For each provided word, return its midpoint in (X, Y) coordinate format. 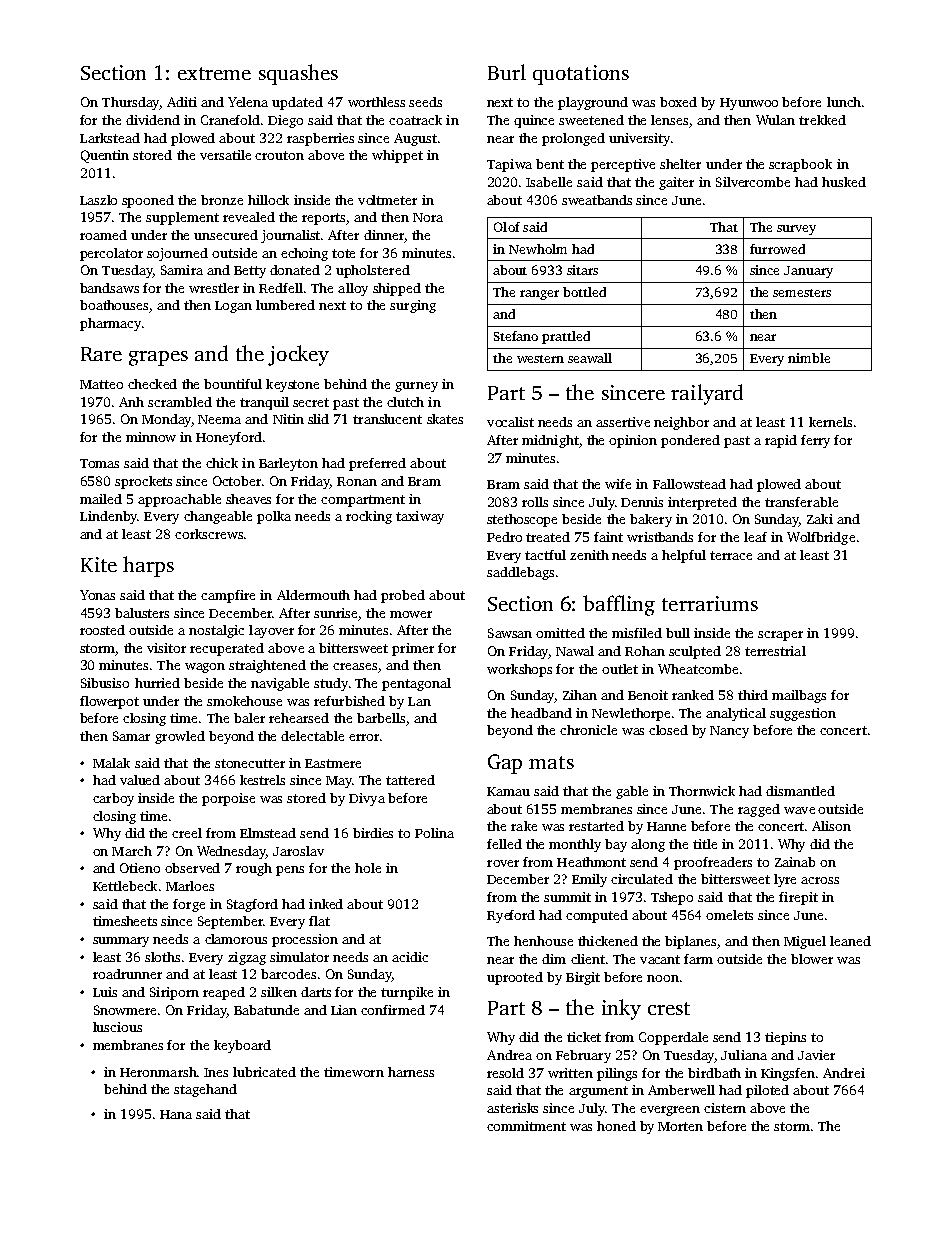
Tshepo (672, 898)
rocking (369, 517)
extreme (214, 73)
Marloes (190, 886)
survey (796, 230)
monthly (575, 845)
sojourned (177, 254)
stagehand (205, 1090)
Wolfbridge (821, 538)
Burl (507, 72)
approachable (179, 500)
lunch (844, 102)
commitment (526, 1126)
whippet (397, 156)
